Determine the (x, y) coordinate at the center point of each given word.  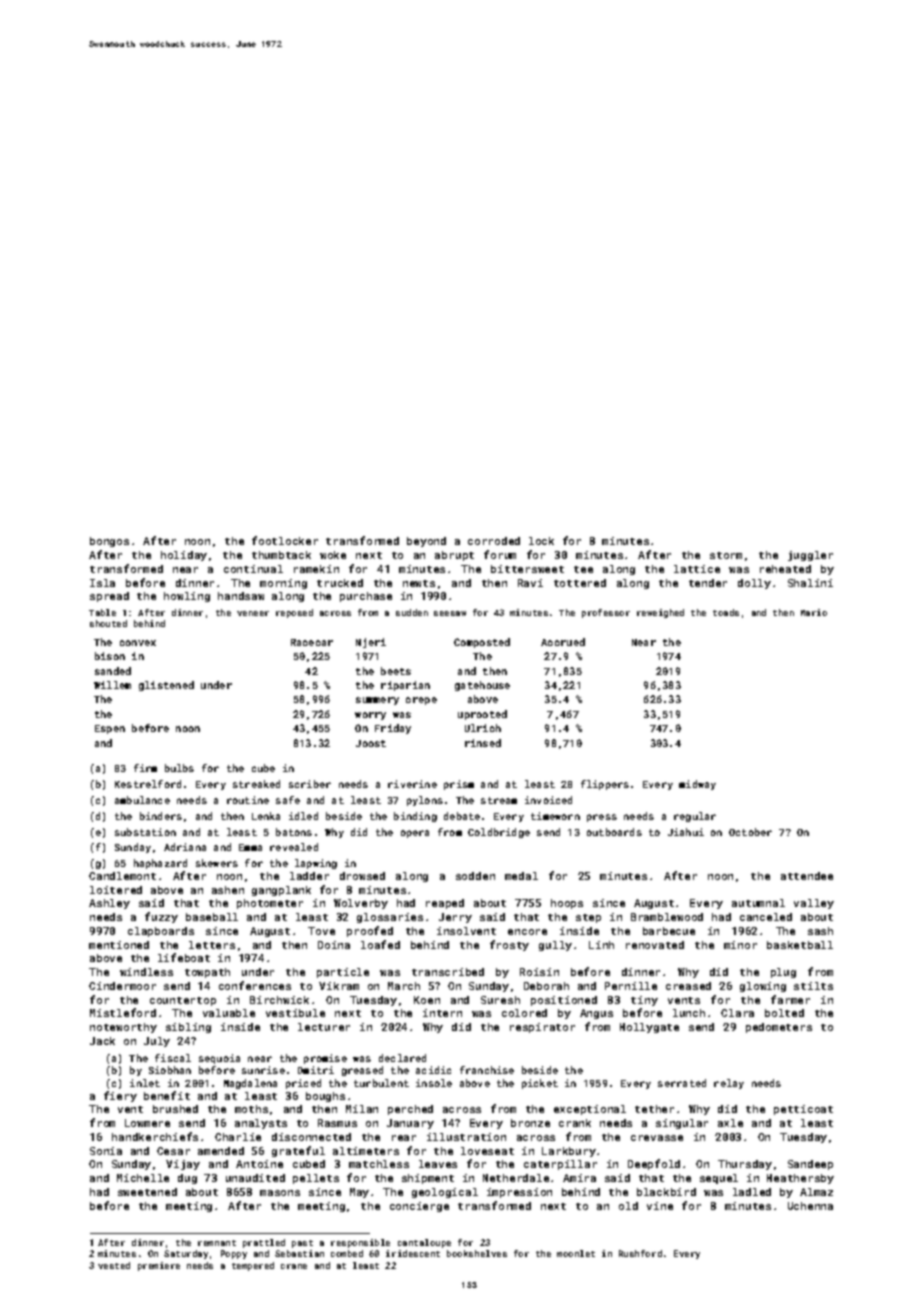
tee (583, 569)
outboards (614, 832)
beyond (426, 542)
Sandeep (810, 1165)
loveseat (487, 1151)
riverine (412, 784)
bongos (109, 542)
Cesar (173, 1151)
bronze (530, 1123)
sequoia (219, 1059)
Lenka (266, 816)
